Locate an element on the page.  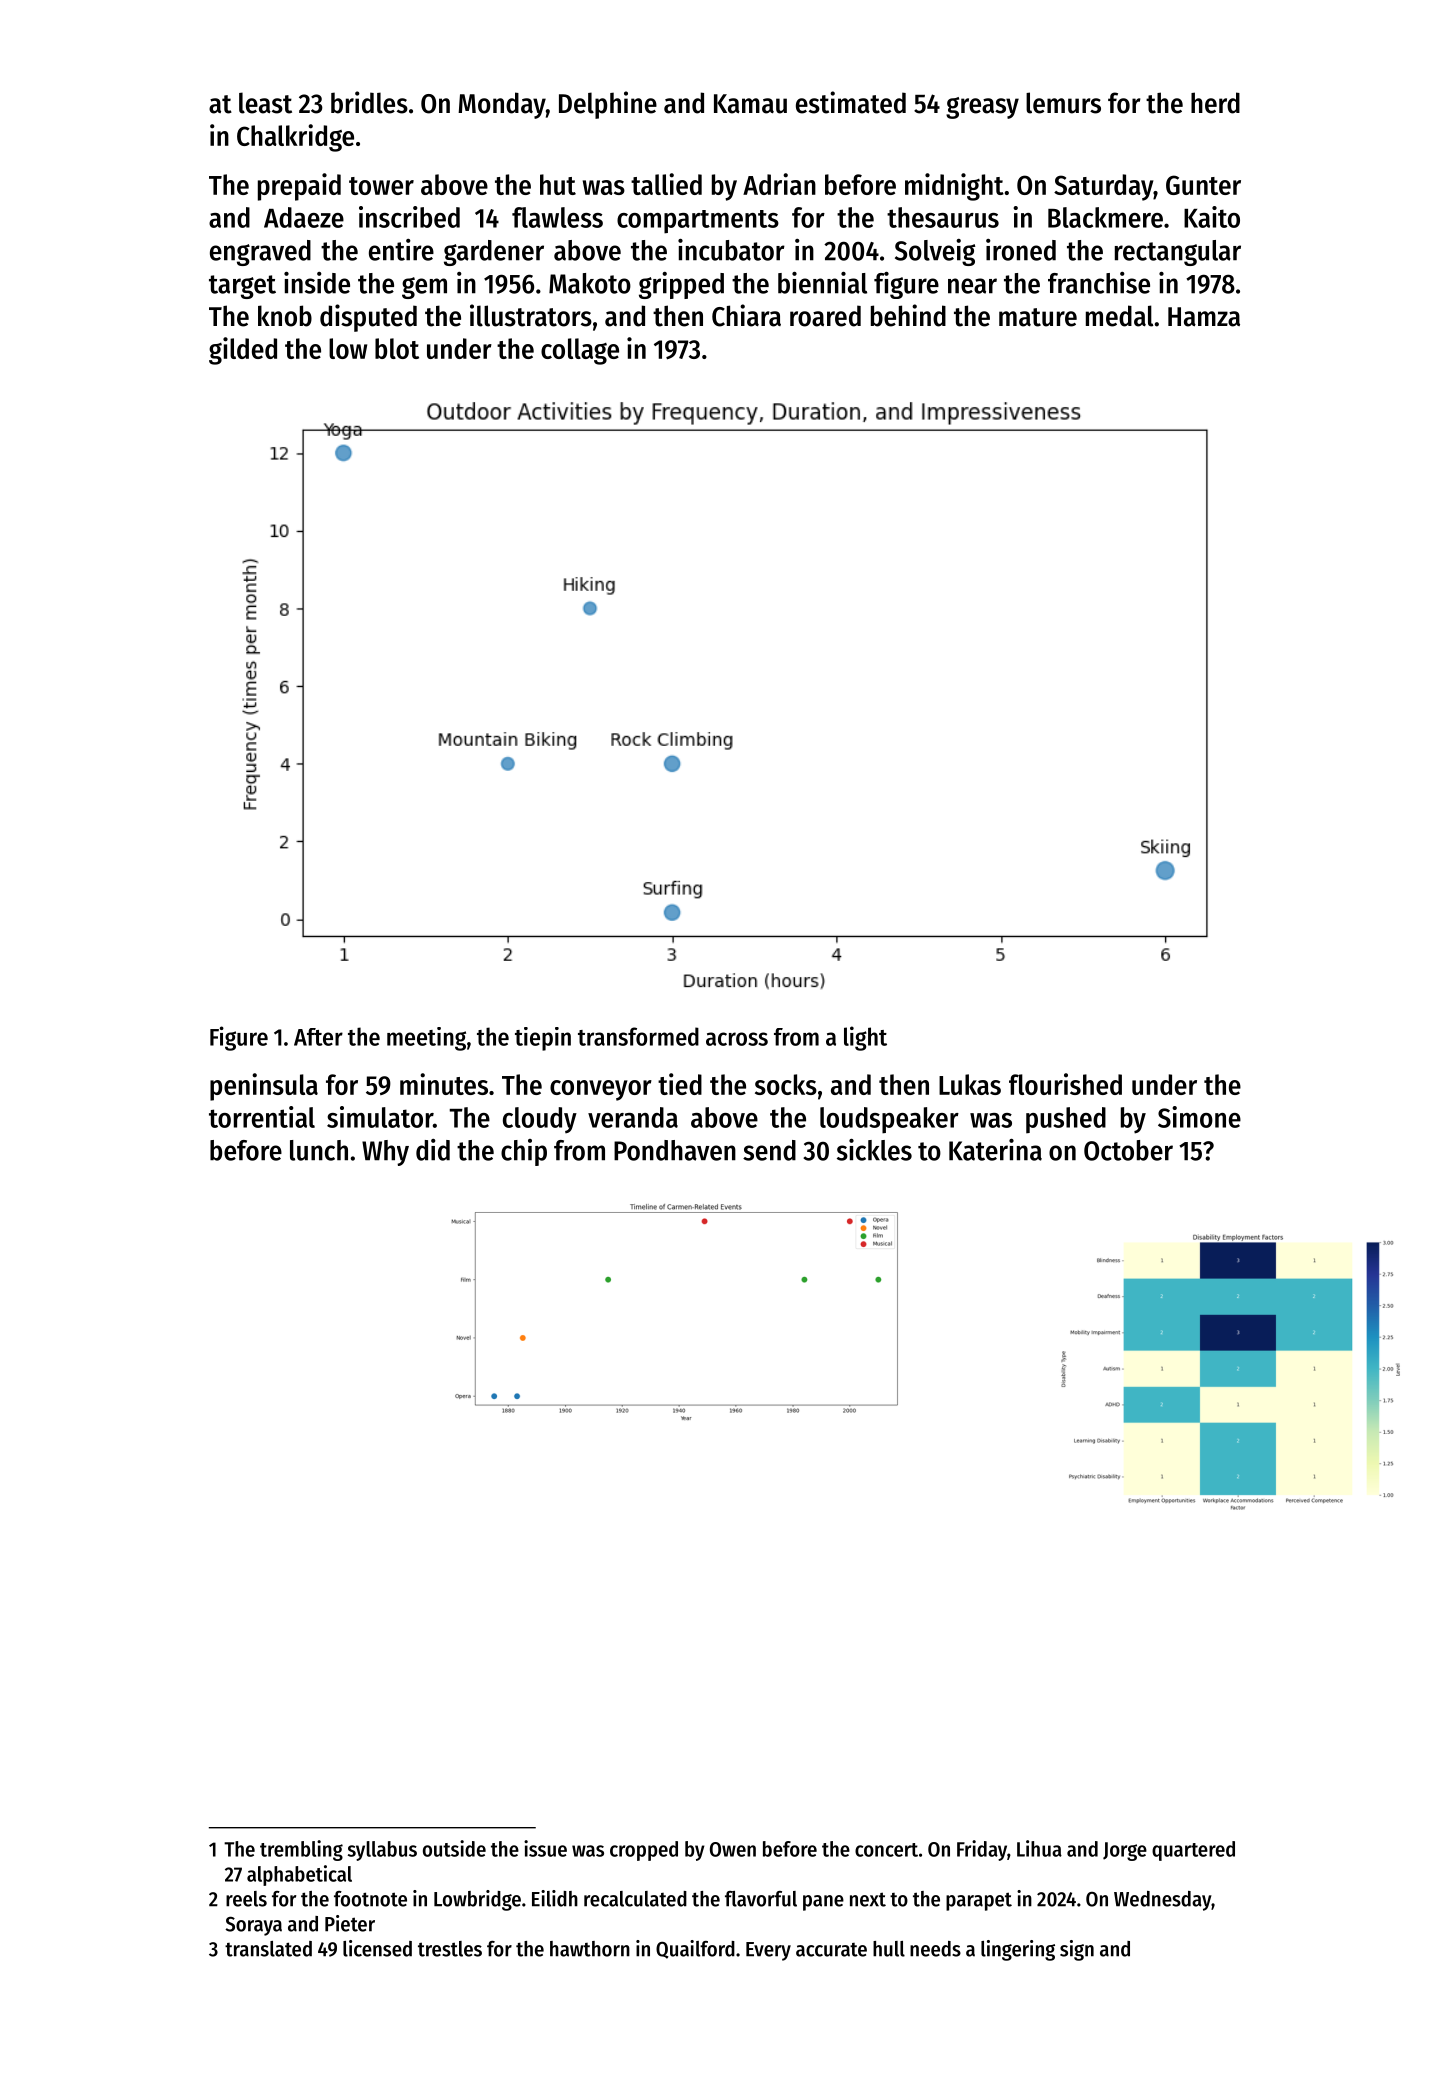
sickles is located at coordinates (874, 1150).
